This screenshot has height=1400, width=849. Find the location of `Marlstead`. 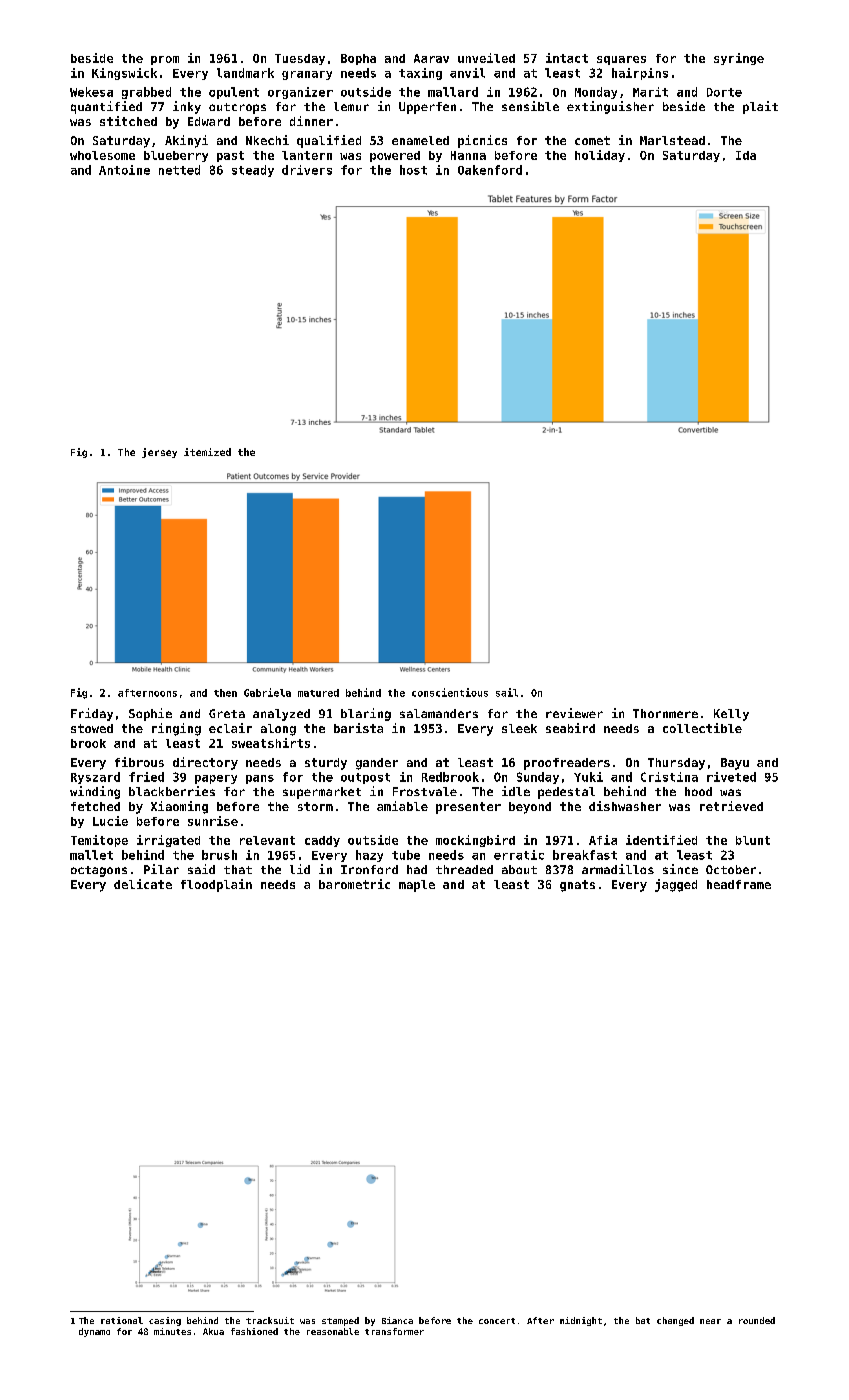

Marlstead is located at coordinates (672, 140).
